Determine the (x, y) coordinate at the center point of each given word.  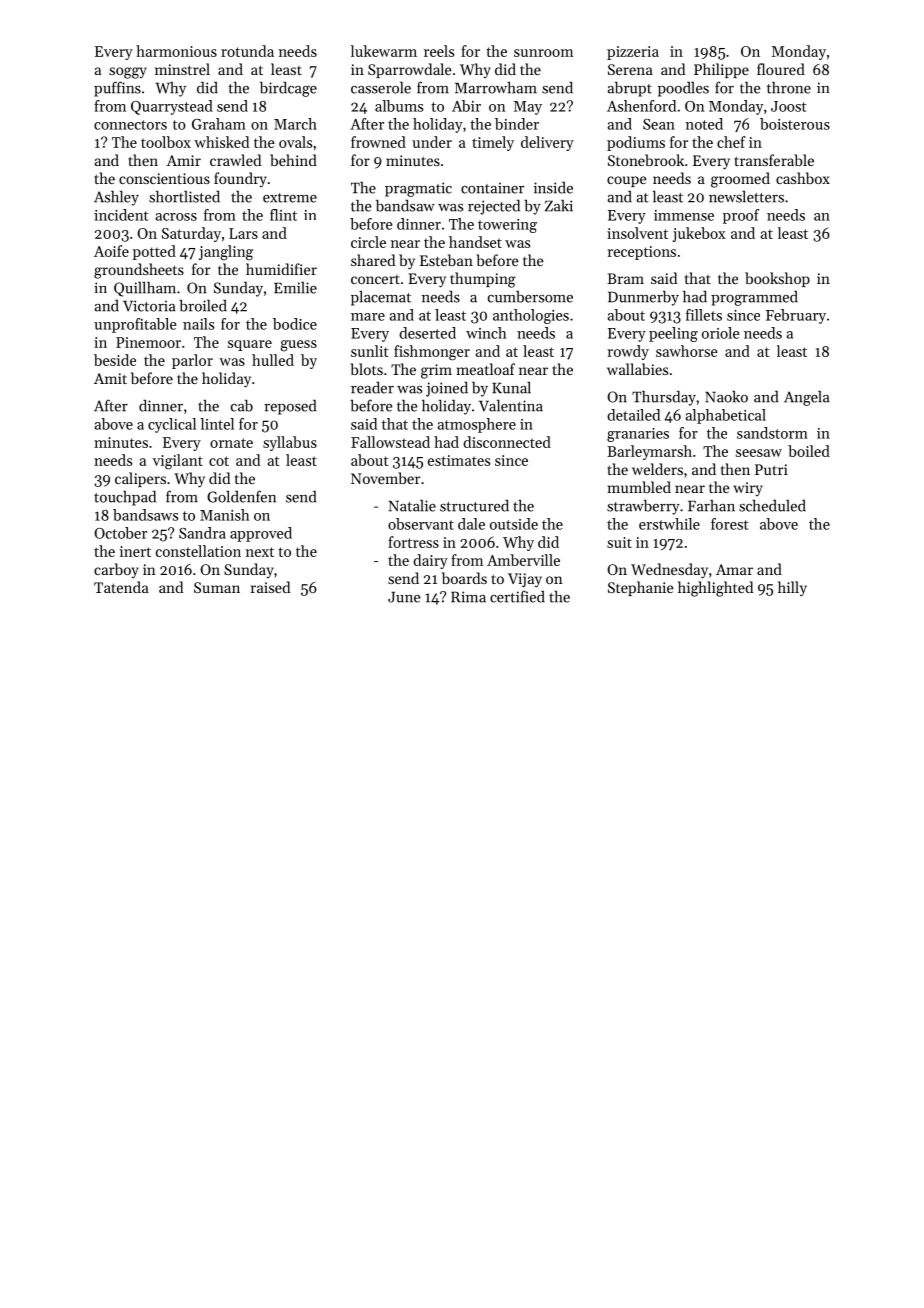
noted (704, 124)
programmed (754, 298)
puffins (117, 89)
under (432, 142)
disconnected (507, 442)
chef (731, 142)
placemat (381, 298)
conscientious (164, 178)
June (404, 597)
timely (493, 143)
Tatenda (121, 587)
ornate (231, 443)
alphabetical (726, 416)
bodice (295, 324)
